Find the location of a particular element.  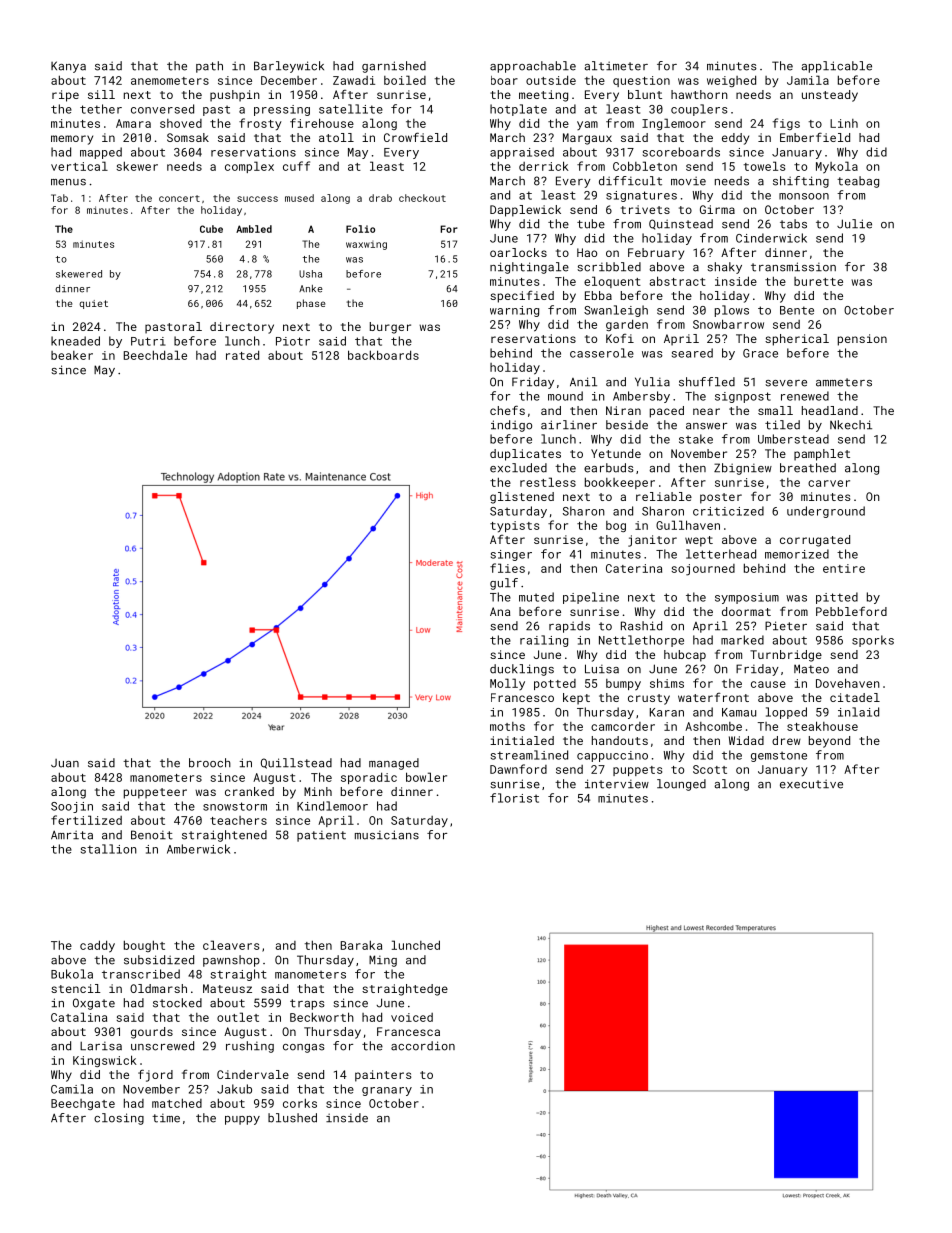

florist is located at coordinates (514, 798).
